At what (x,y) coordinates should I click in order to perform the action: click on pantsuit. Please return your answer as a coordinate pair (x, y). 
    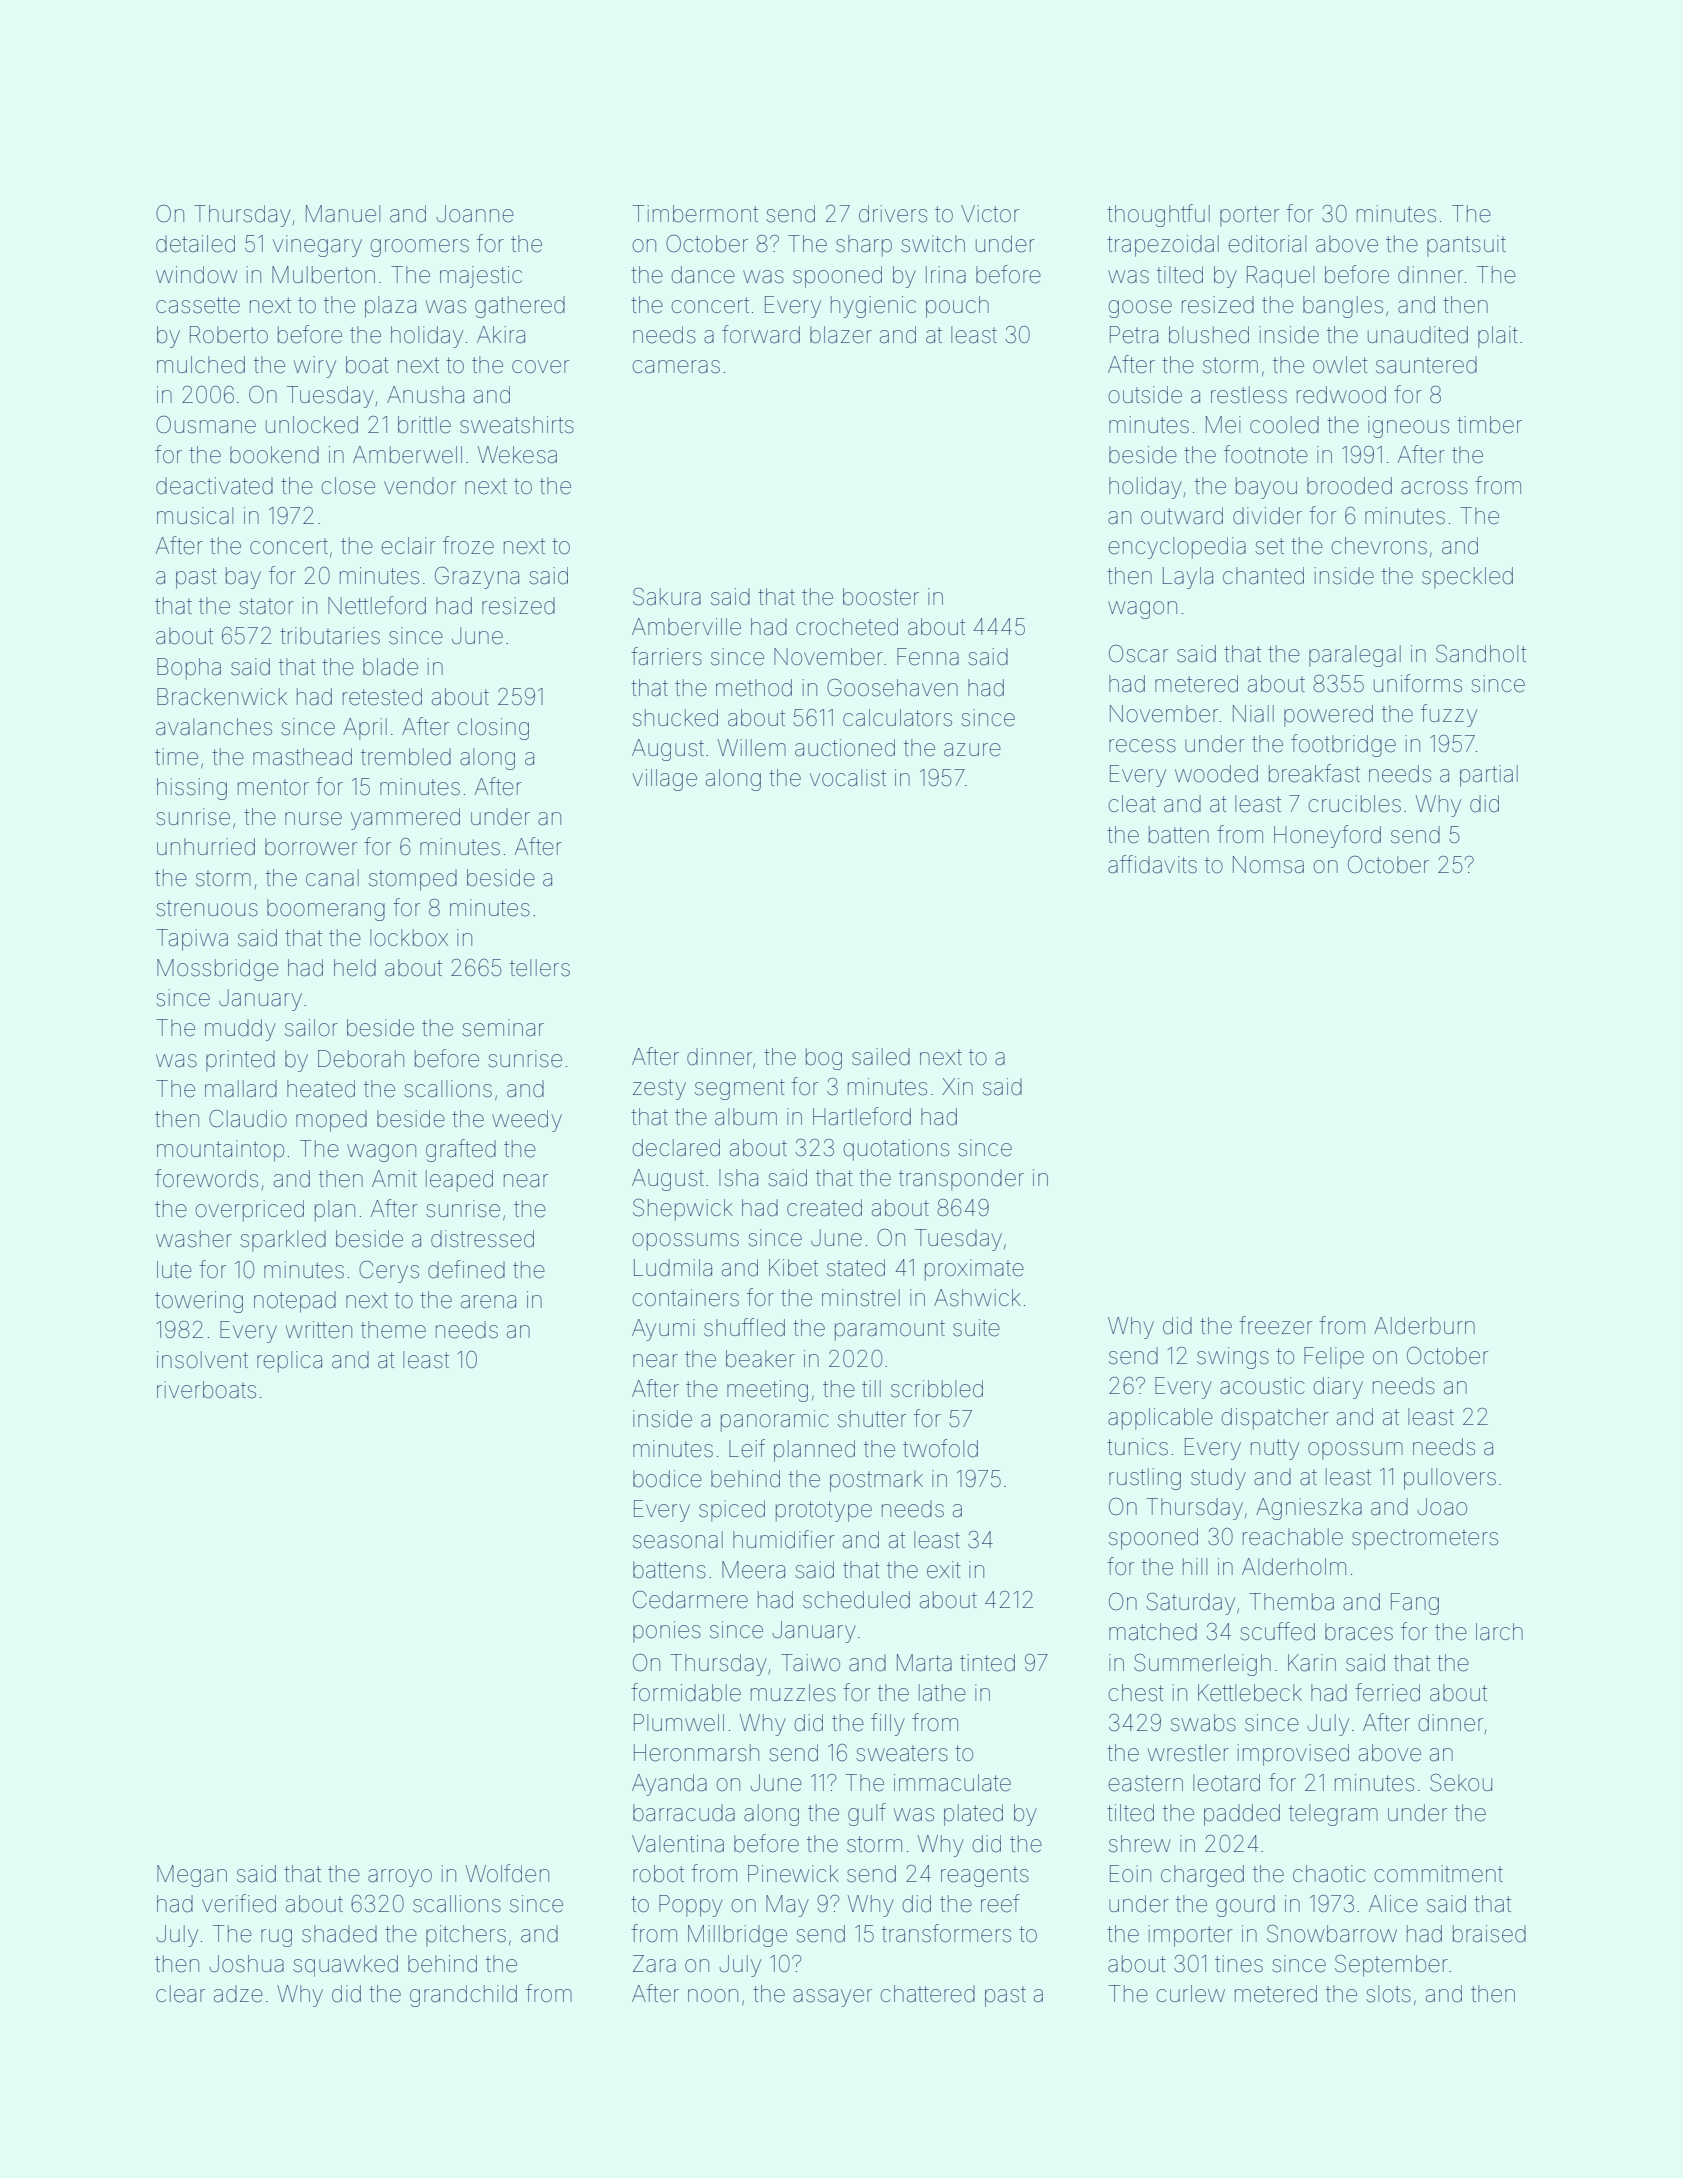
    Looking at the image, I should click on (1466, 246).
